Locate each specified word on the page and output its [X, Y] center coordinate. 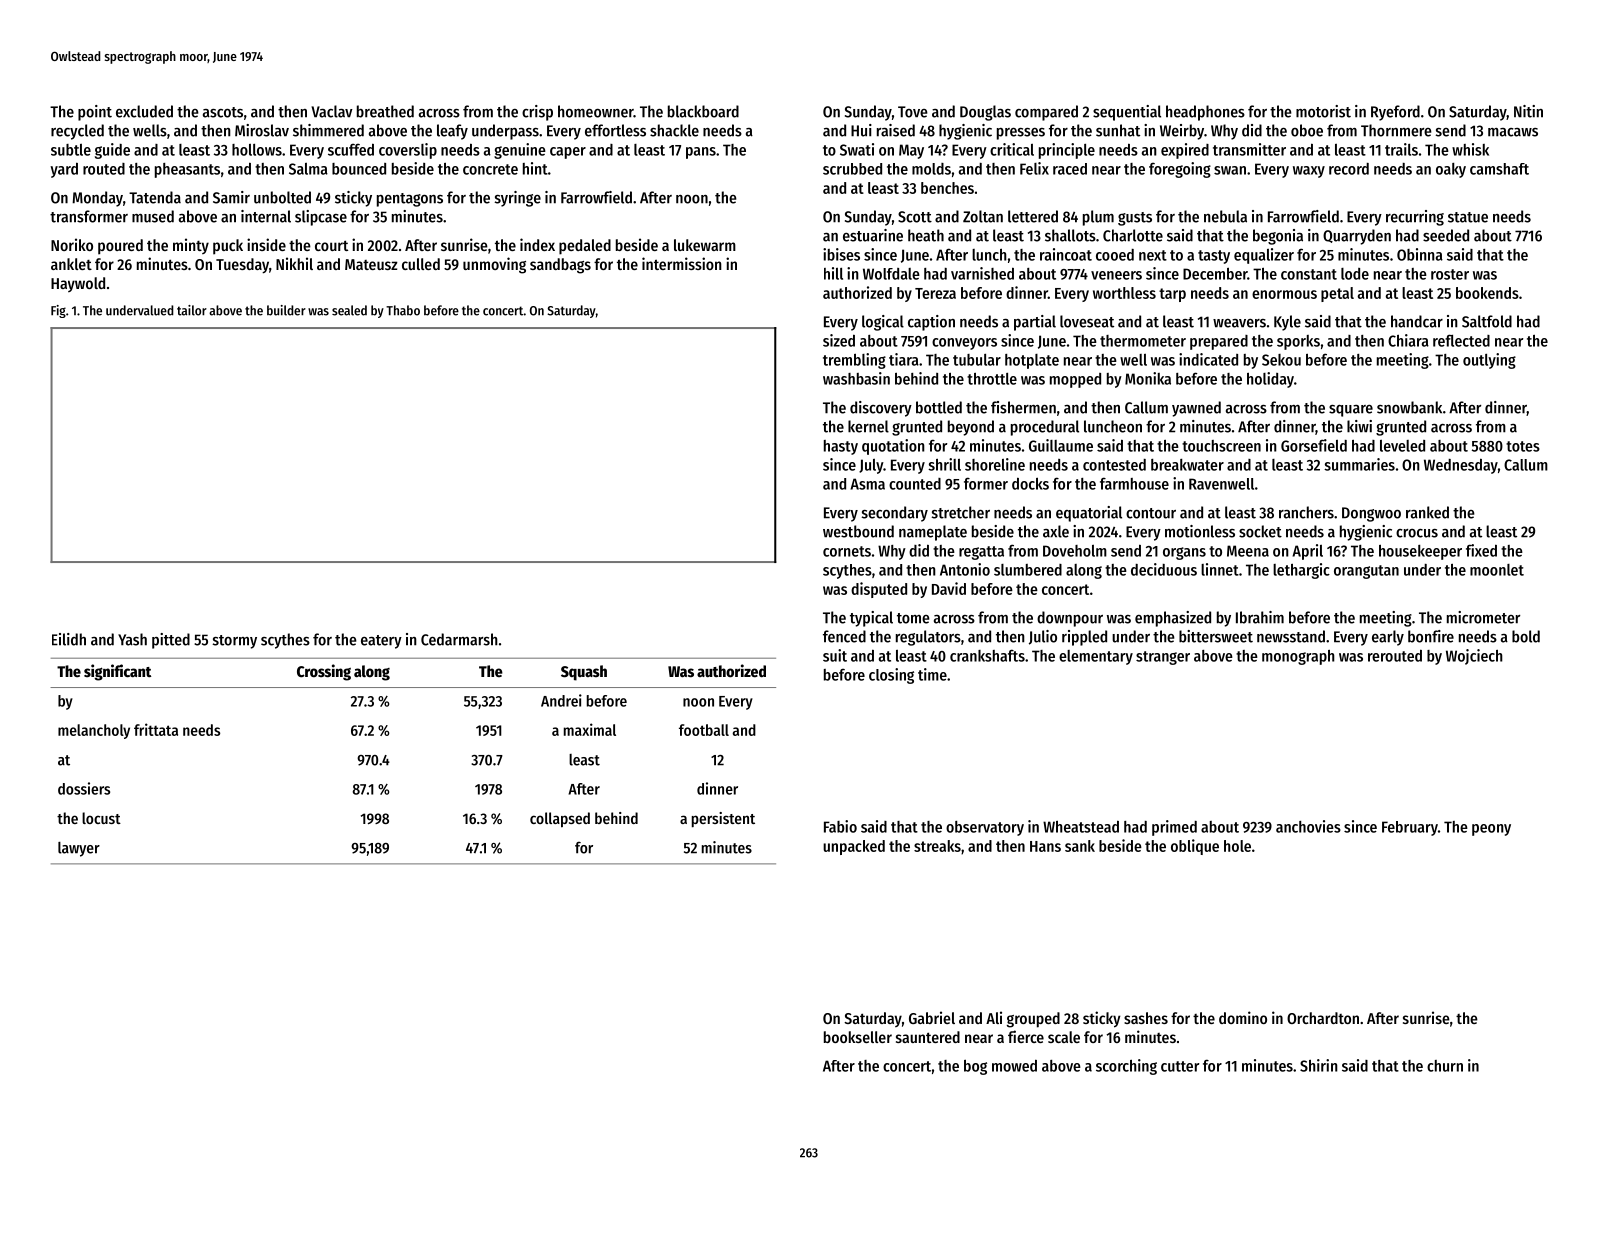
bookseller [858, 1037]
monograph [1298, 657]
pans [701, 153]
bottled [939, 407]
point [95, 113]
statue [1468, 217]
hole [1237, 846]
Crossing [324, 672]
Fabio [840, 826]
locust [101, 818]
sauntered [928, 1037]
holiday [1270, 380]
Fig [58, 311]
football [704, 730]
